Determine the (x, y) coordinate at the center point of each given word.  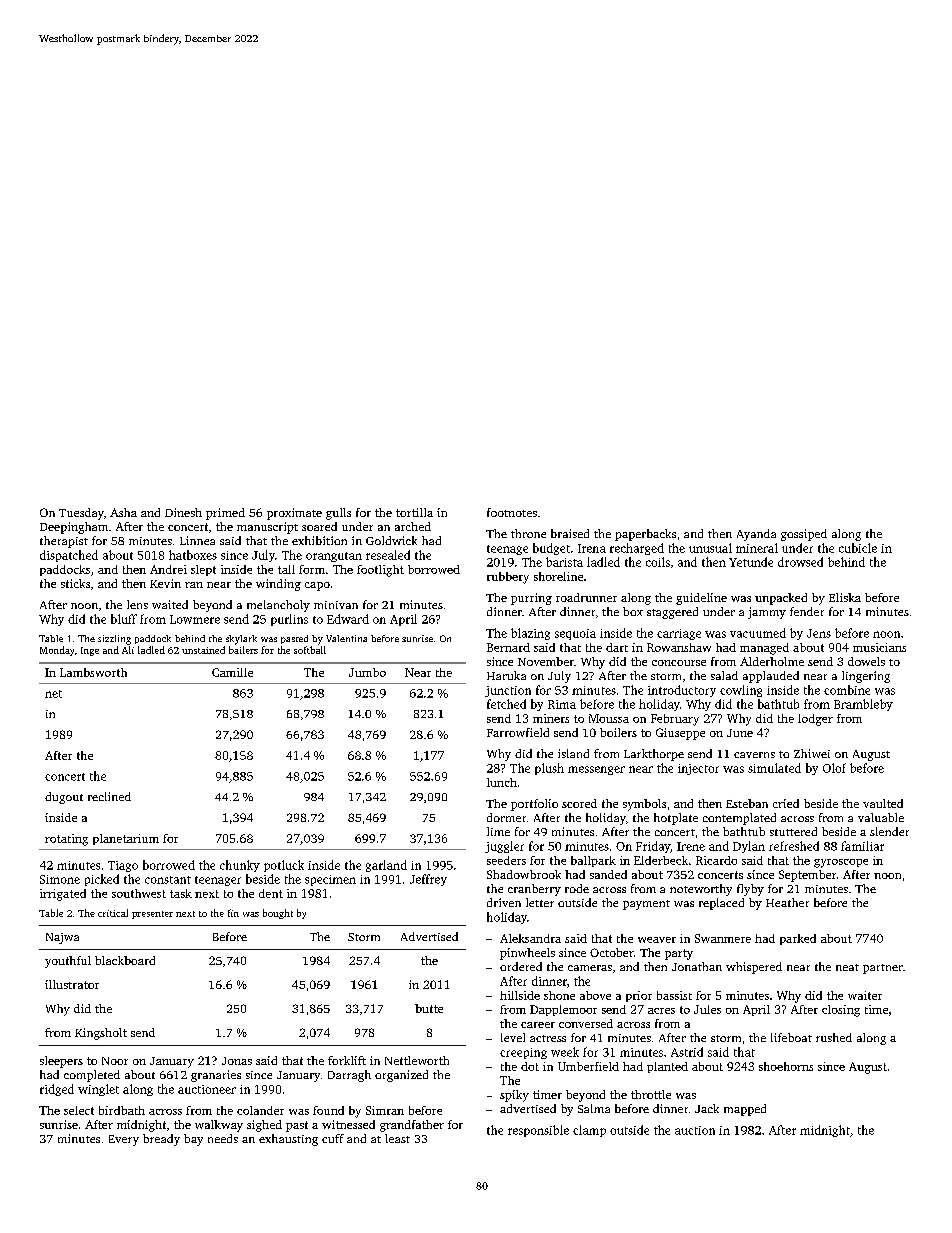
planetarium (126, 839)
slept (203, 570)
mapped (745, 1110)
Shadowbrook (524, 874)
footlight (380, 571)
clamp (589, 1131)
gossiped (804, 535)
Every (124, 1140)
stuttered (793, 831)
